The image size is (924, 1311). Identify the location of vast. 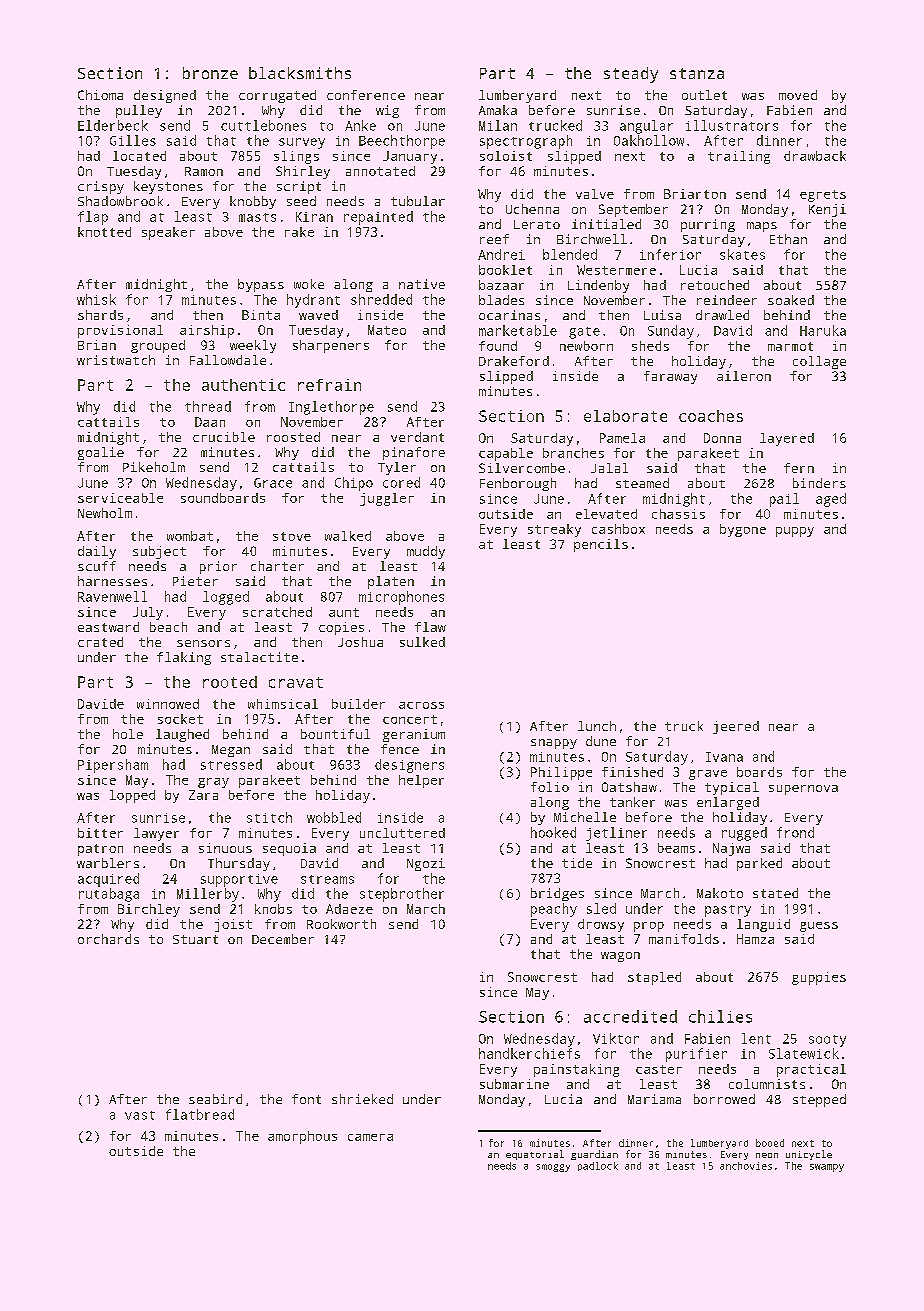
(140, 1115).
